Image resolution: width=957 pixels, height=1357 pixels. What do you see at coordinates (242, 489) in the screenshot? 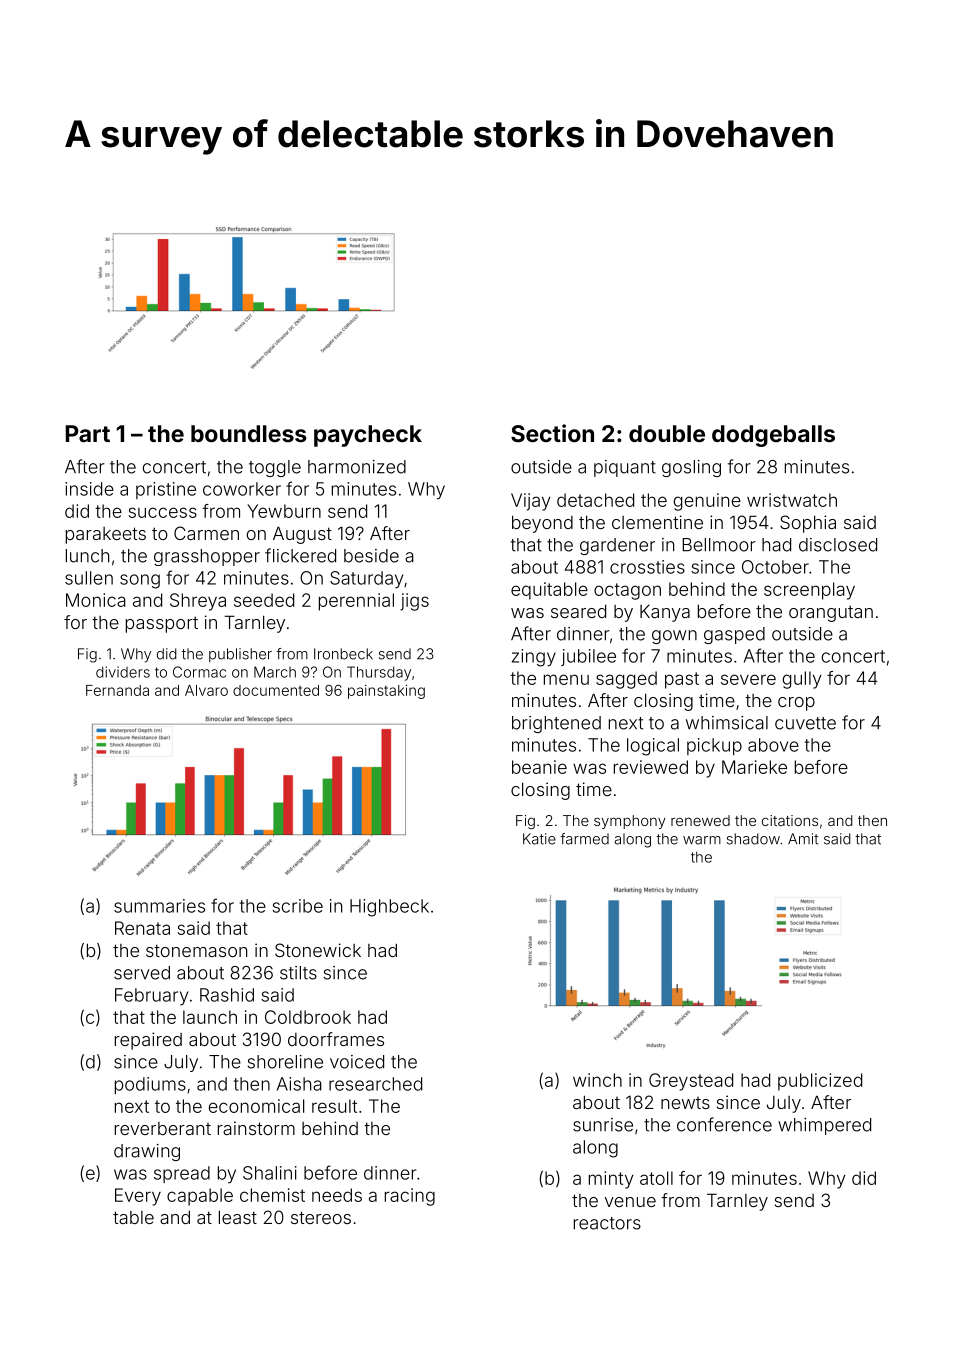
I see `coworker` at bounding box center [242, 489].
